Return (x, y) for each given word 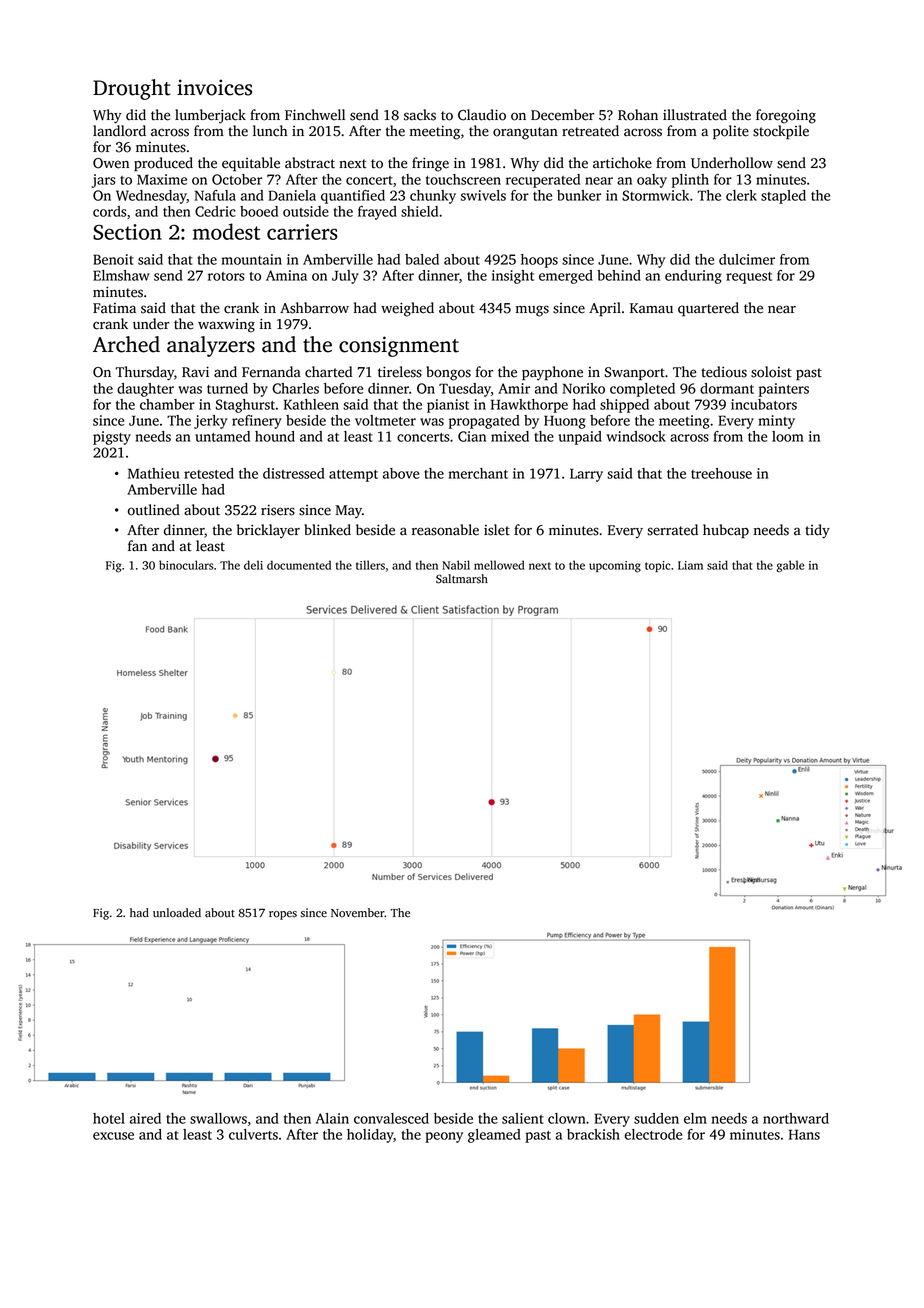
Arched (126, 344)
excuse (113, 1136)
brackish (593, 1134)
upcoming (615, 567)
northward (796, 1118)
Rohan (638, 115)
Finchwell (315, 115)
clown (566, 1118)
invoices (214, 87)
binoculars (186, 565)
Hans (804, 1134)
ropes (283, 915)
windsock (636, 436)
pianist (448, 406)
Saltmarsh (462, 579)
